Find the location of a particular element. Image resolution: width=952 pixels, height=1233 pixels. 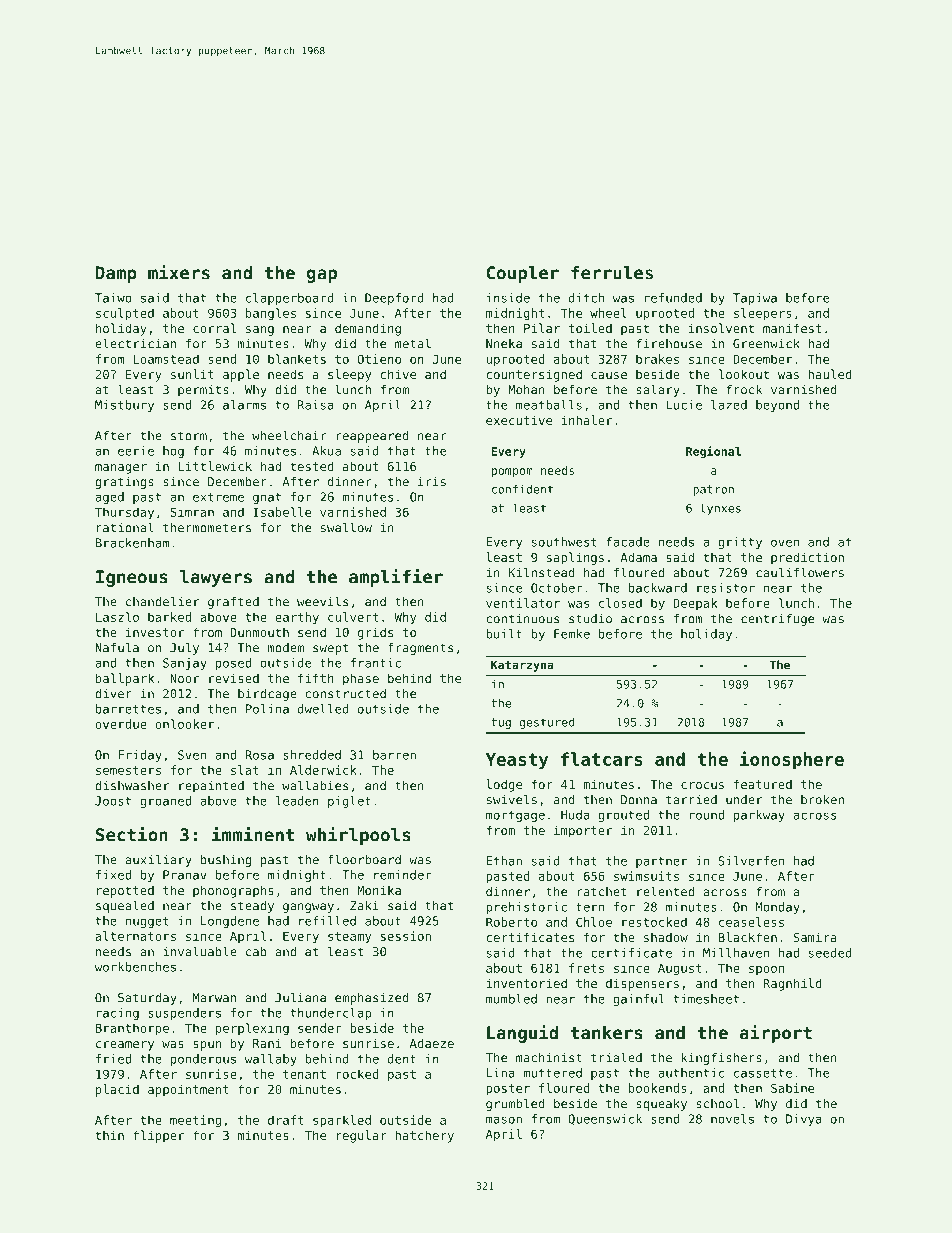

Rosa is located at coordinates (259, 755).
